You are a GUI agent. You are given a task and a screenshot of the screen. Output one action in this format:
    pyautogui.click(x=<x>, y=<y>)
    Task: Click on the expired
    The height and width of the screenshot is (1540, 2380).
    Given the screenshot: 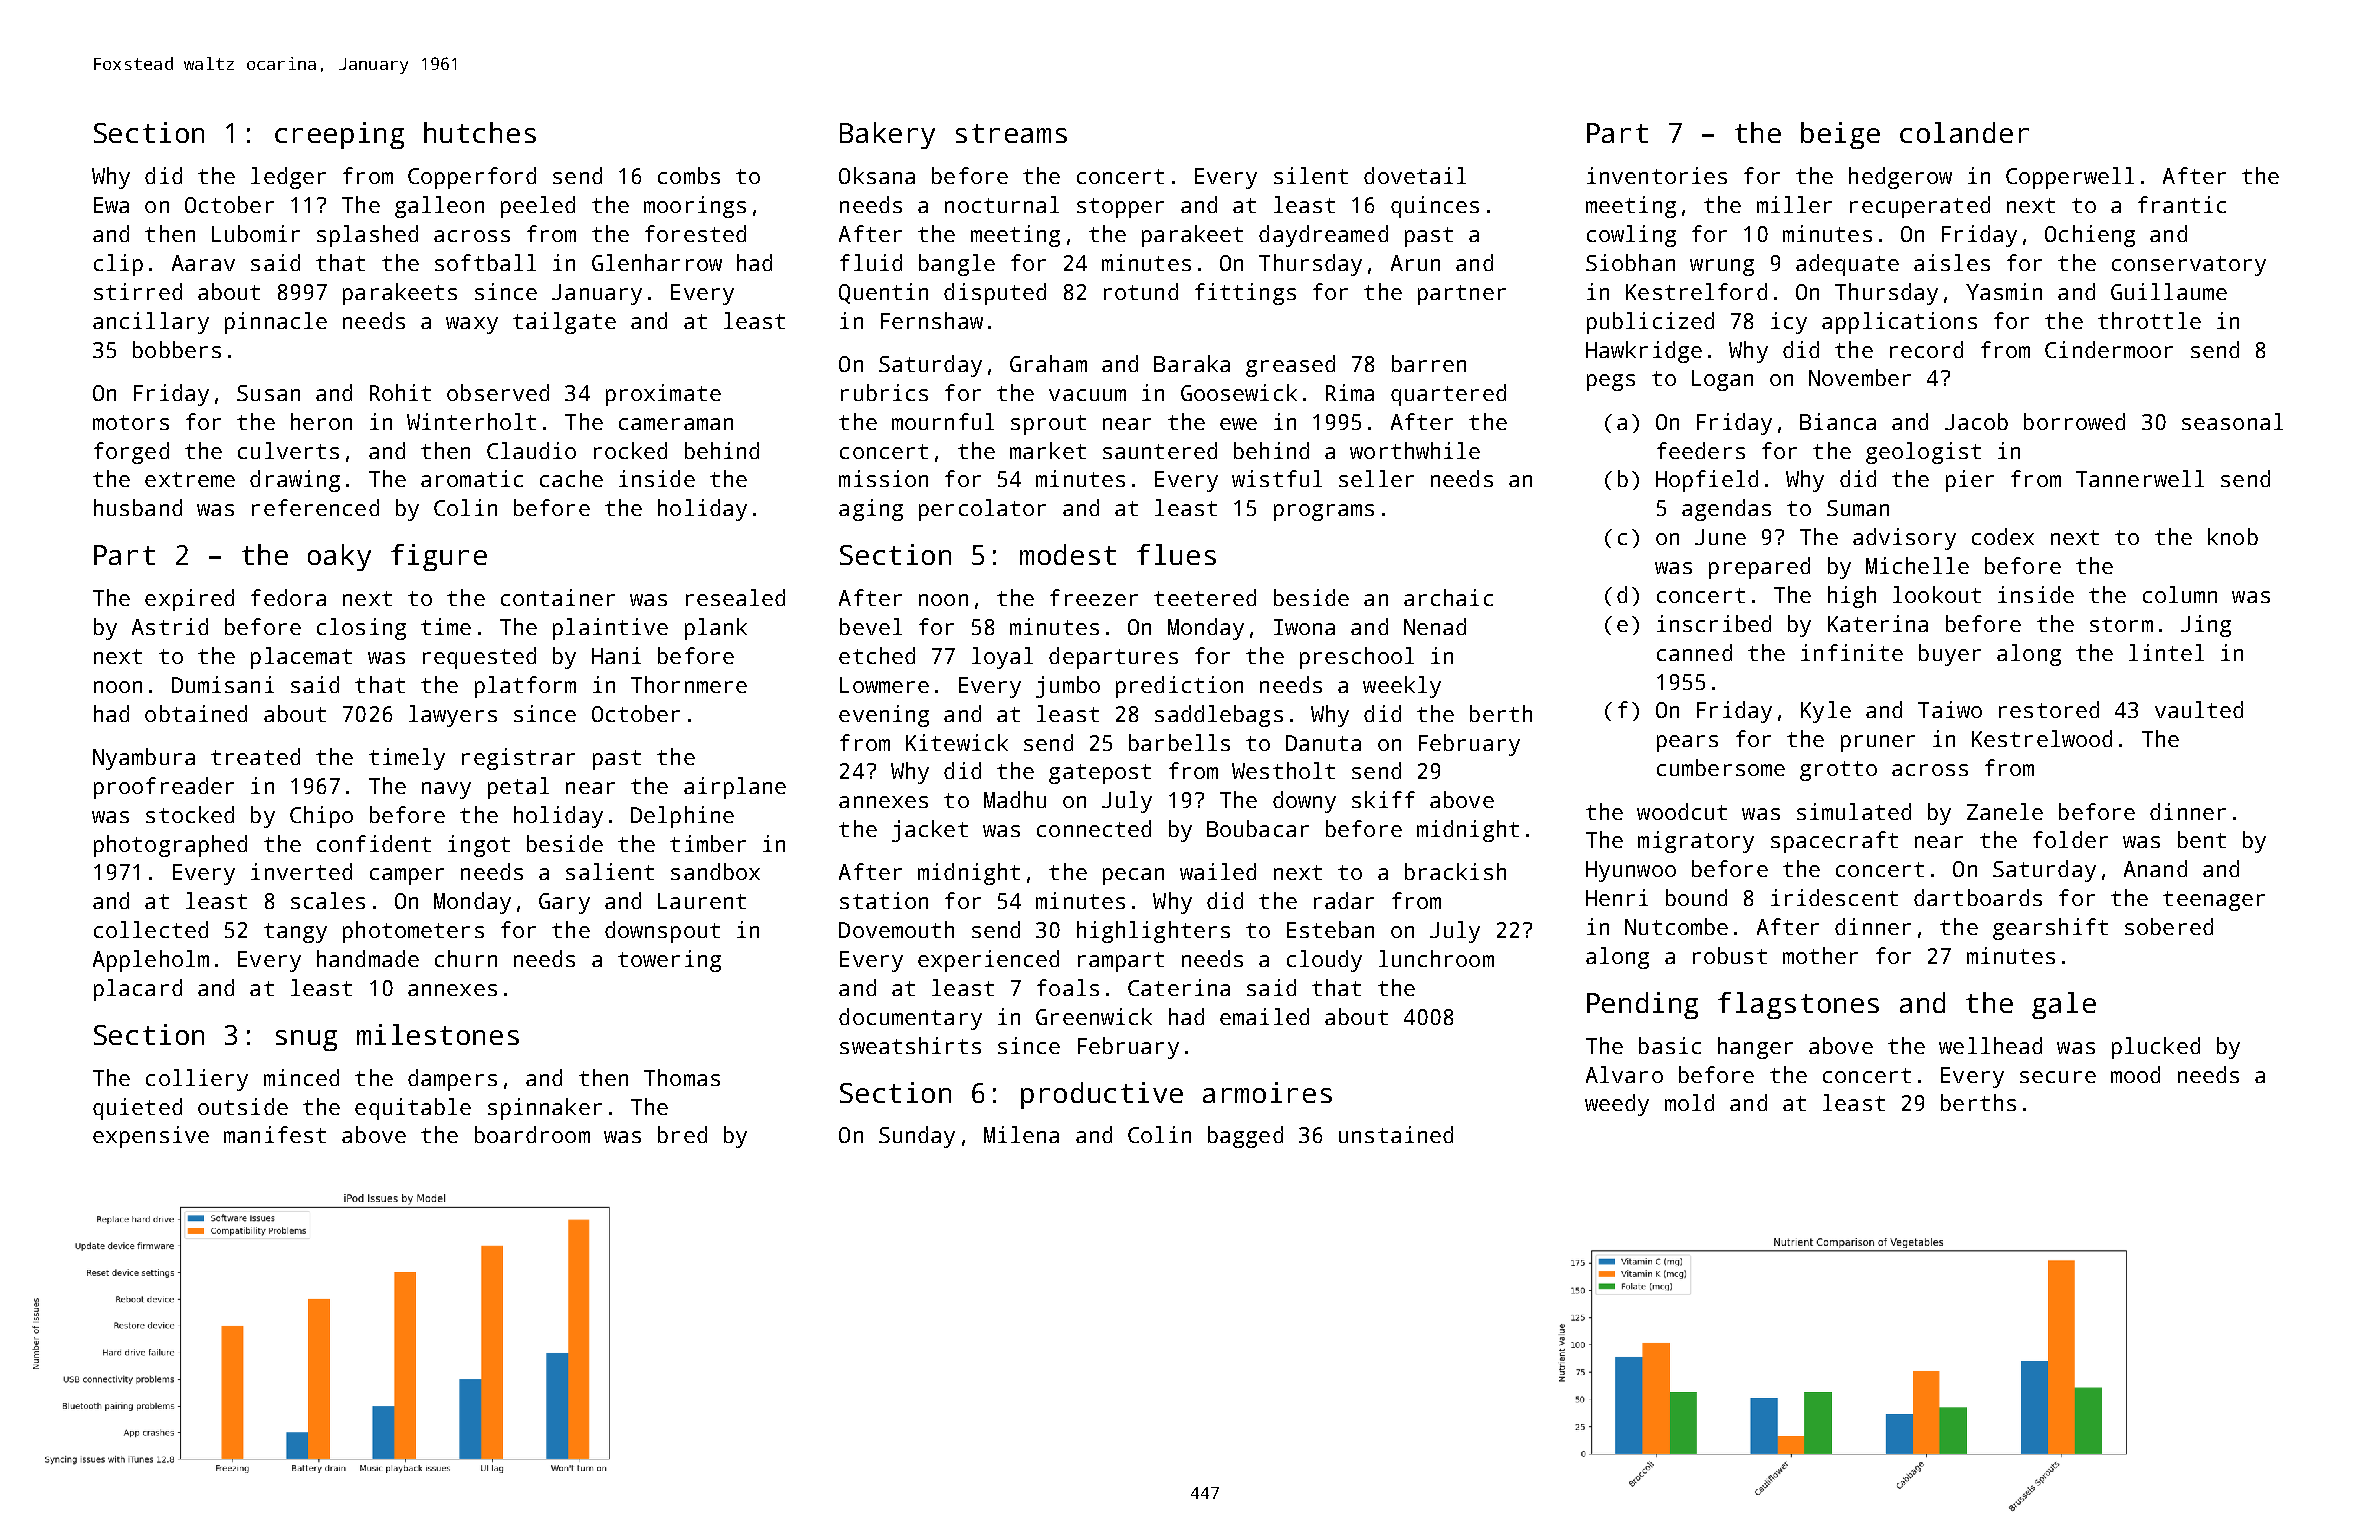 What is the action you would take?
    pyautogui.click(x=189, y=600)
